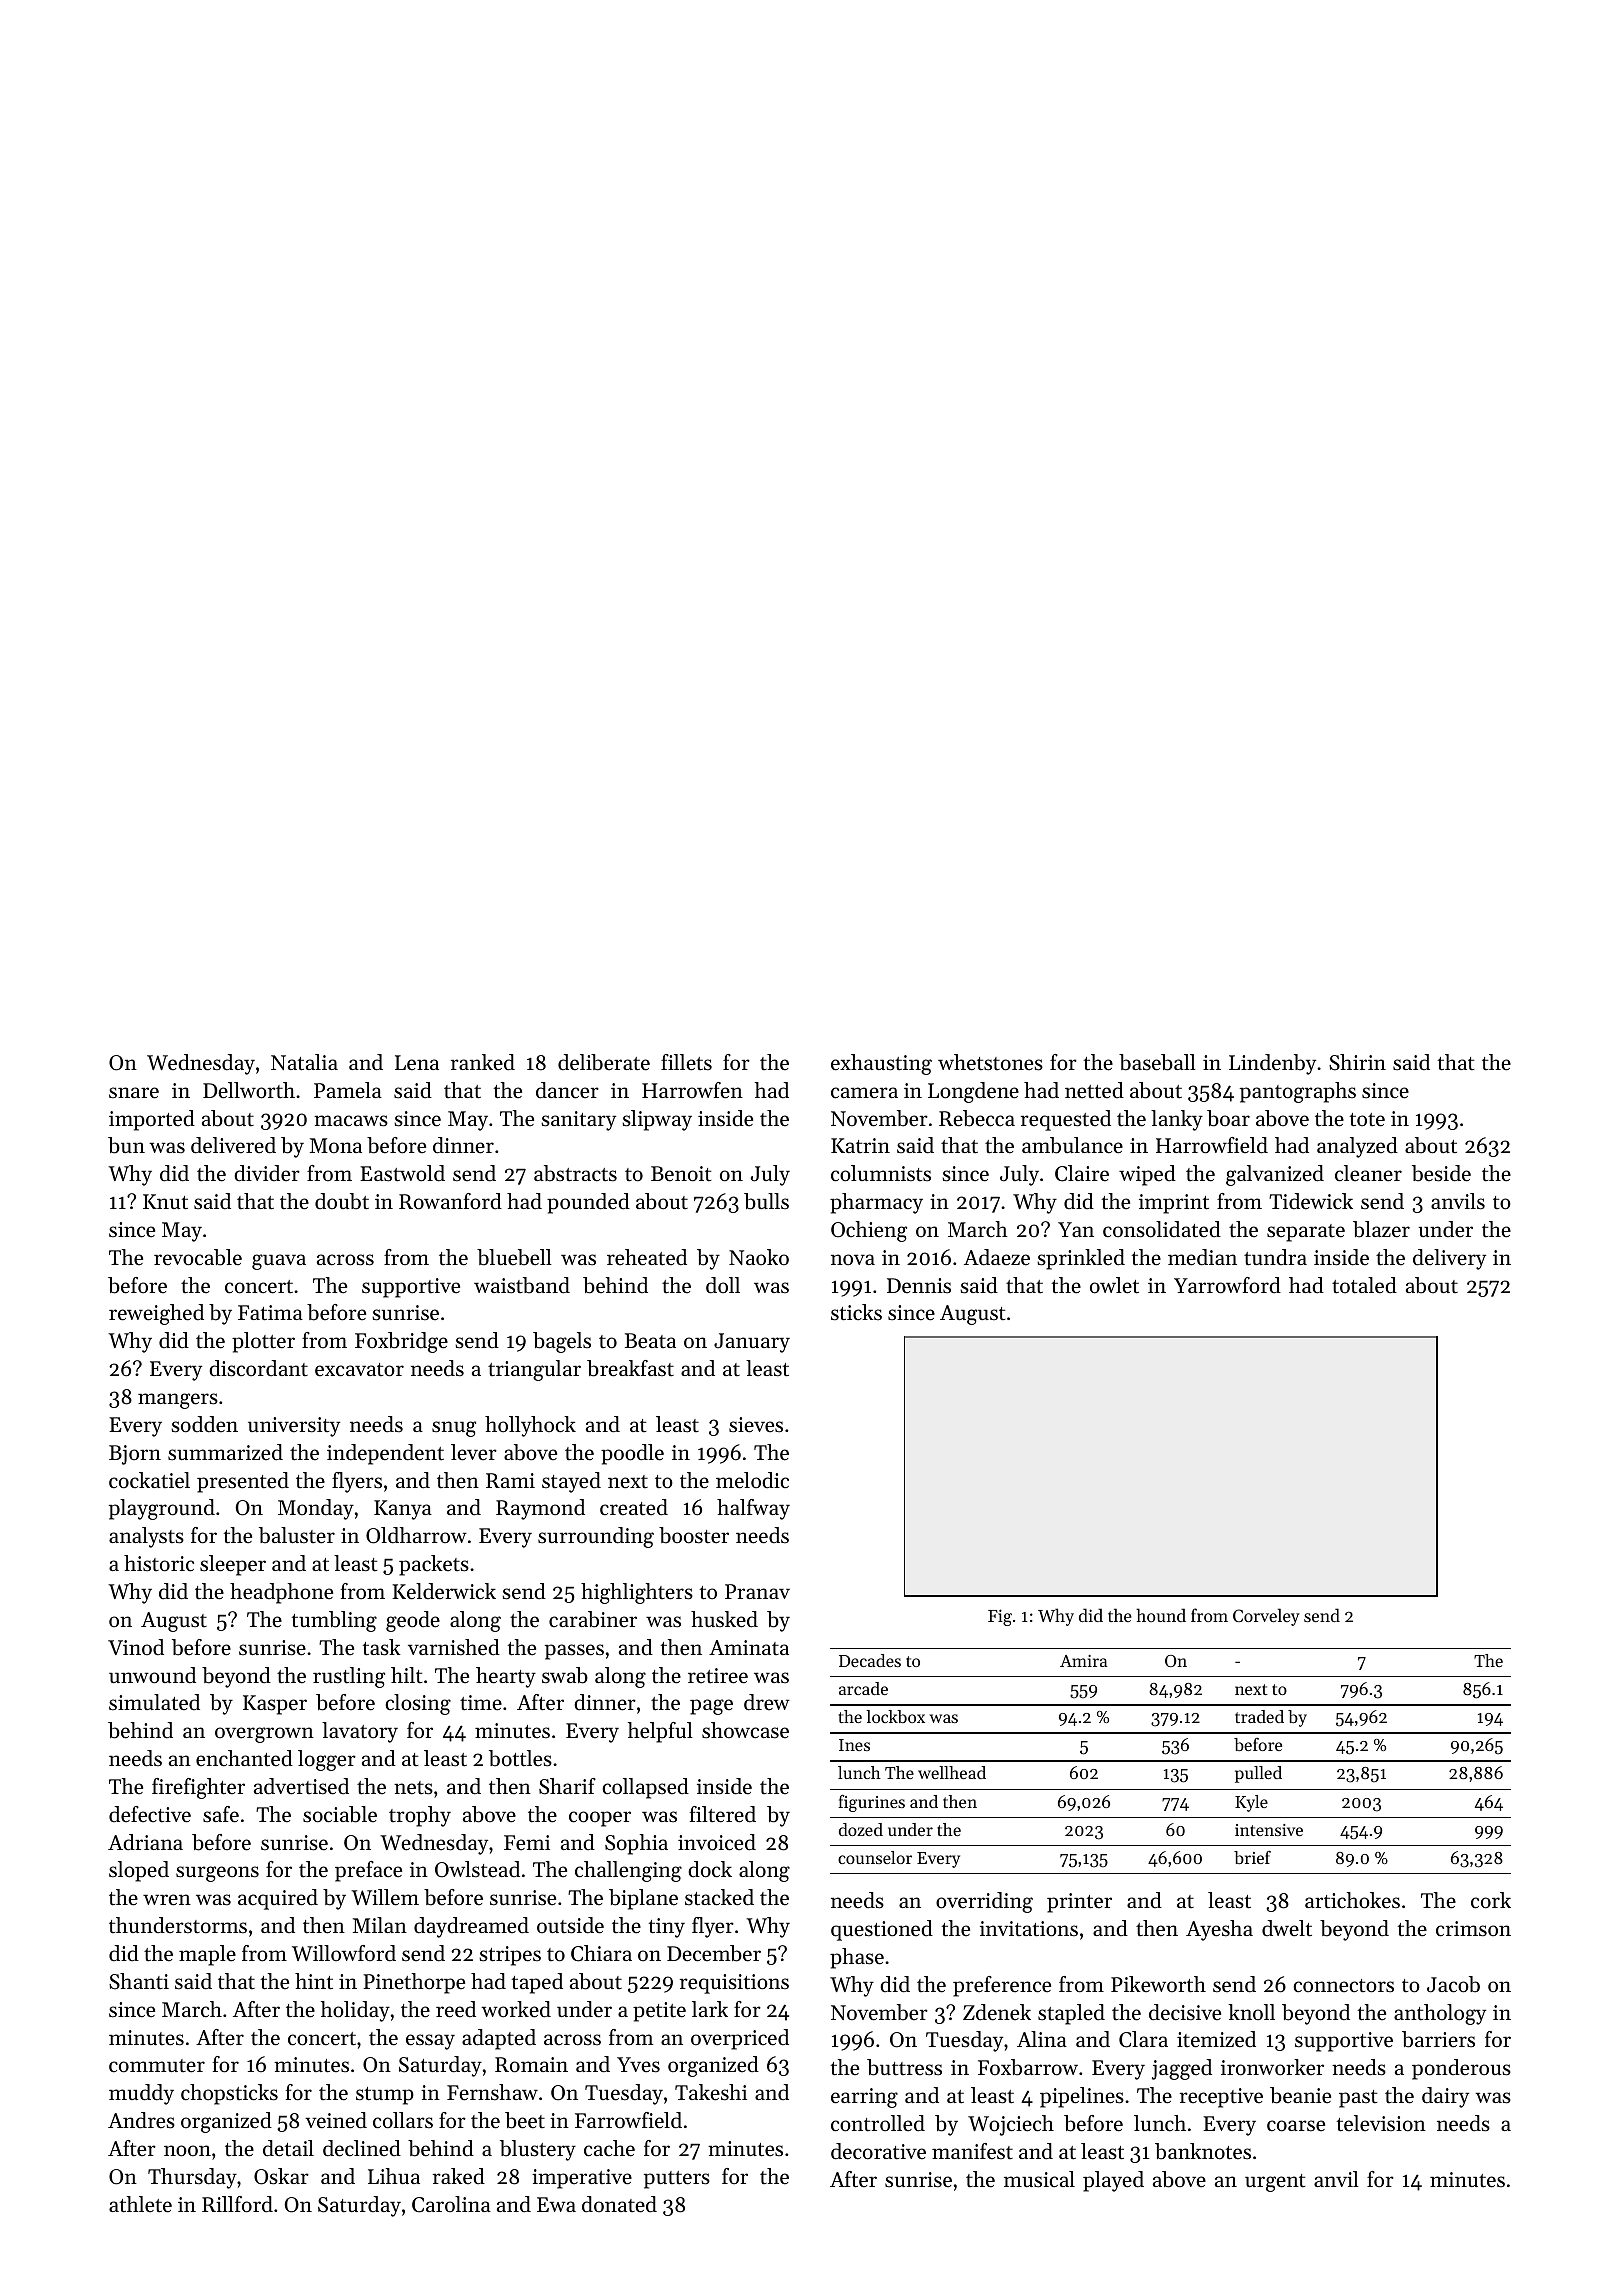 This page has width=1620, height=2292. What do you see at coordinates (753, 1509) in the page?
I see `halfway` at bounding box center [753, 1509].
